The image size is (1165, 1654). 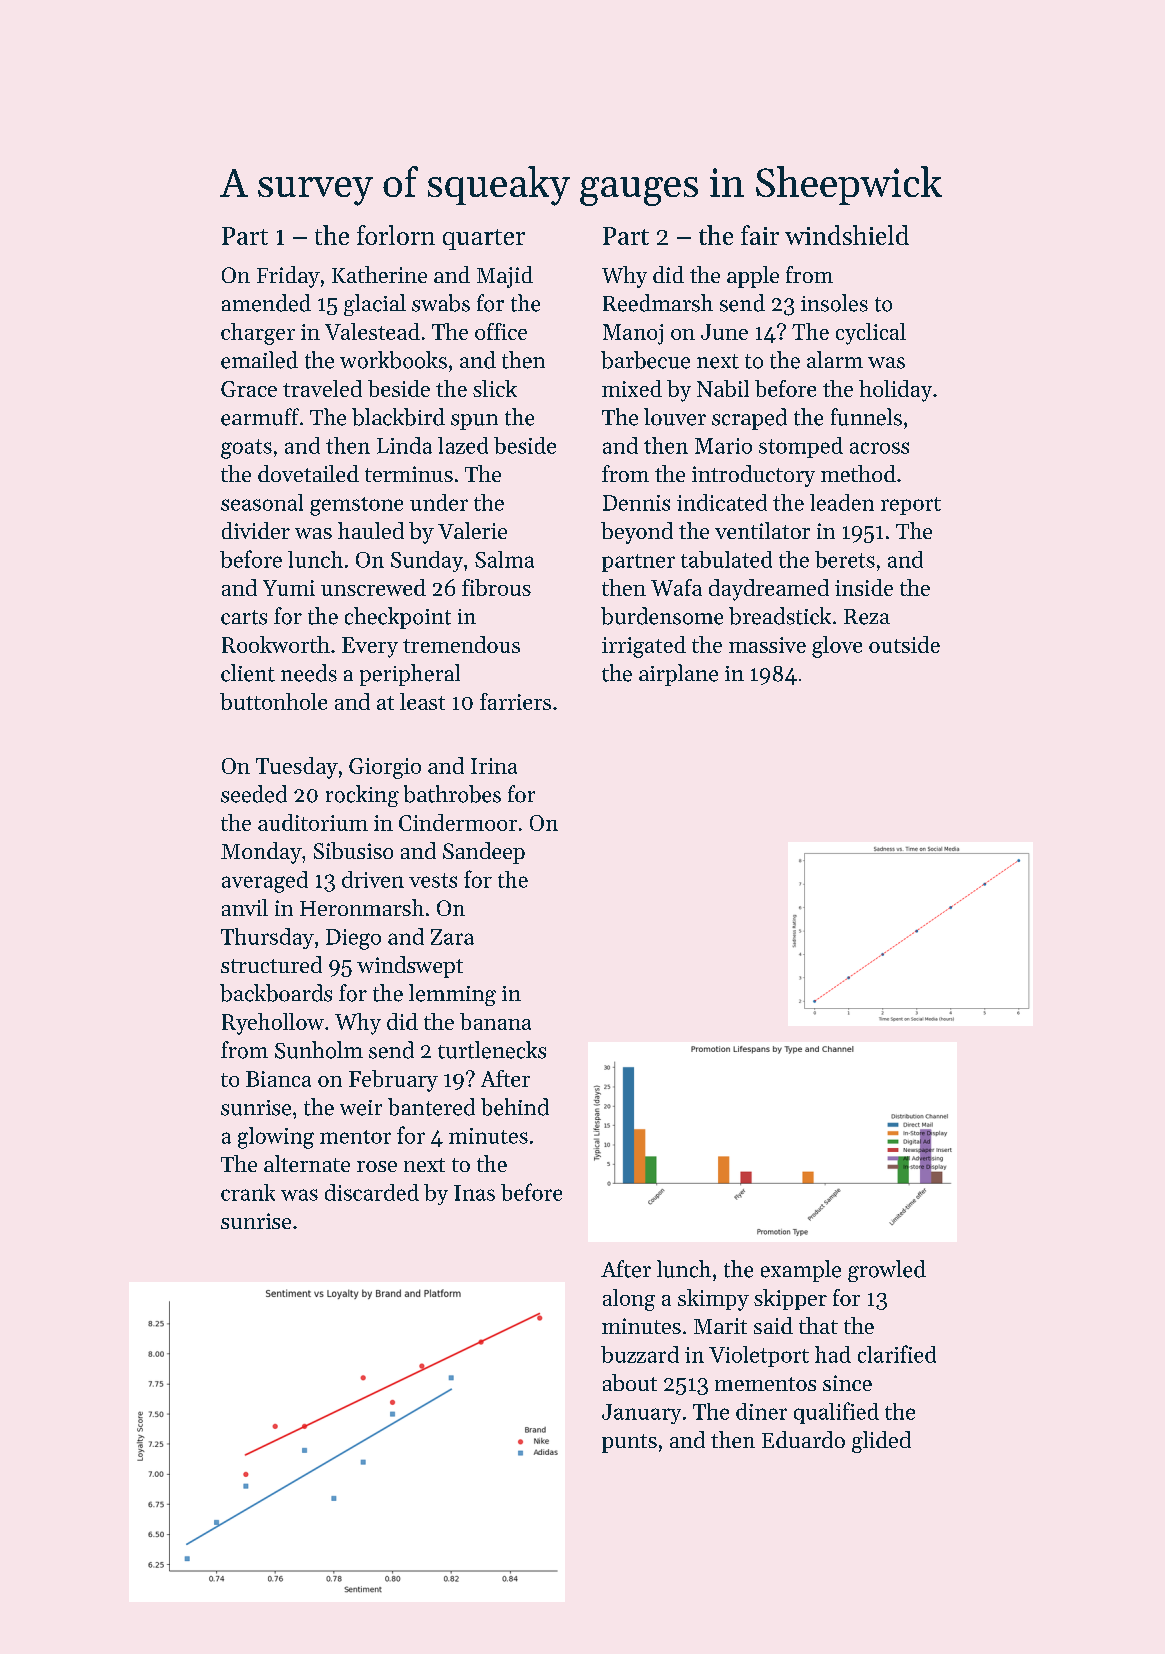 I want to click on checkpoint, so click(x=398, y=618).
